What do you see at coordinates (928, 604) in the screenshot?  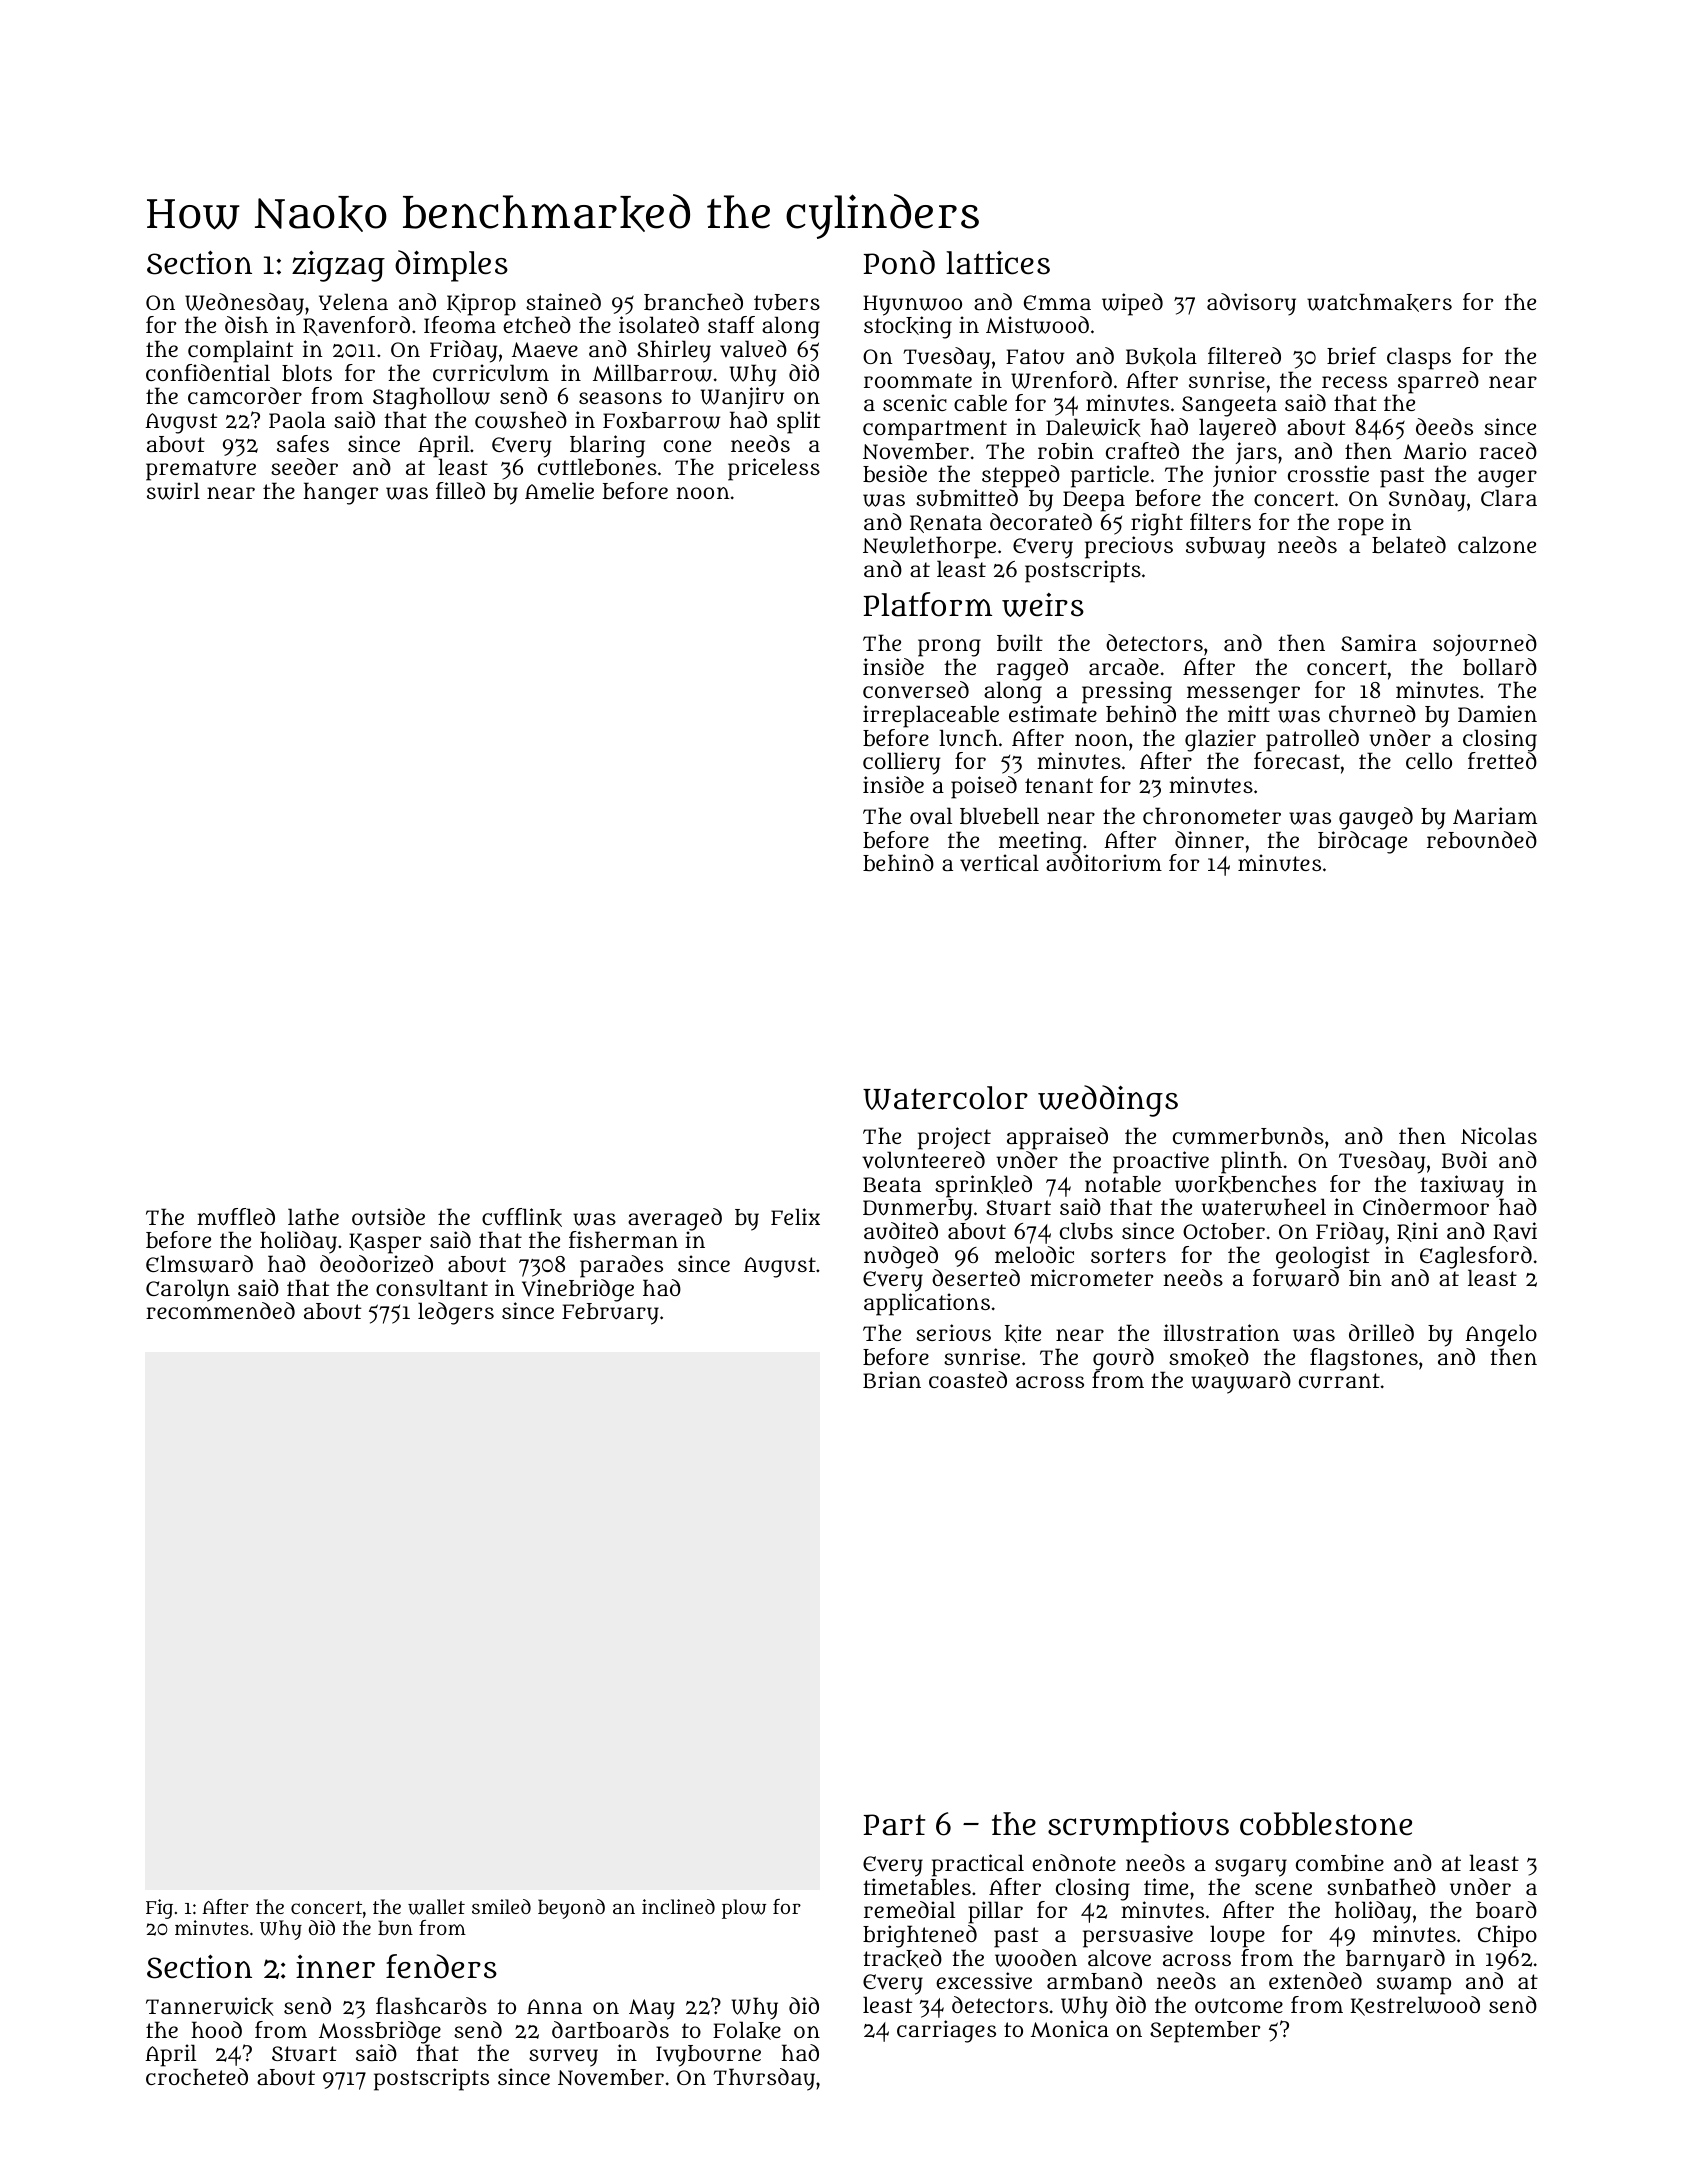 I see `Platform` at bounding box center [928, 604].
